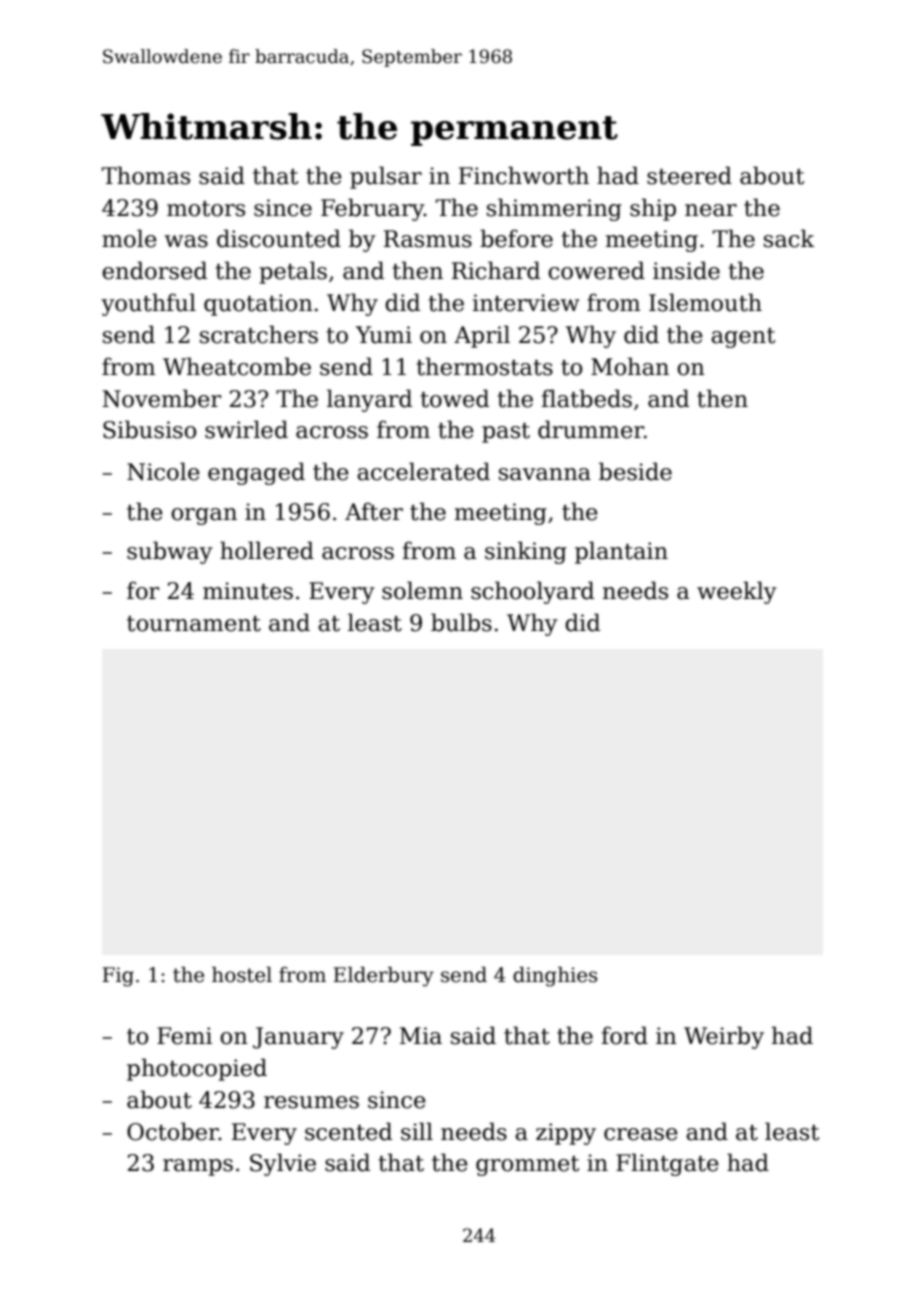 The image size is (924, 1311). Describe the element at coordinates (173, 1131) in the page. I see `October` at that location.
